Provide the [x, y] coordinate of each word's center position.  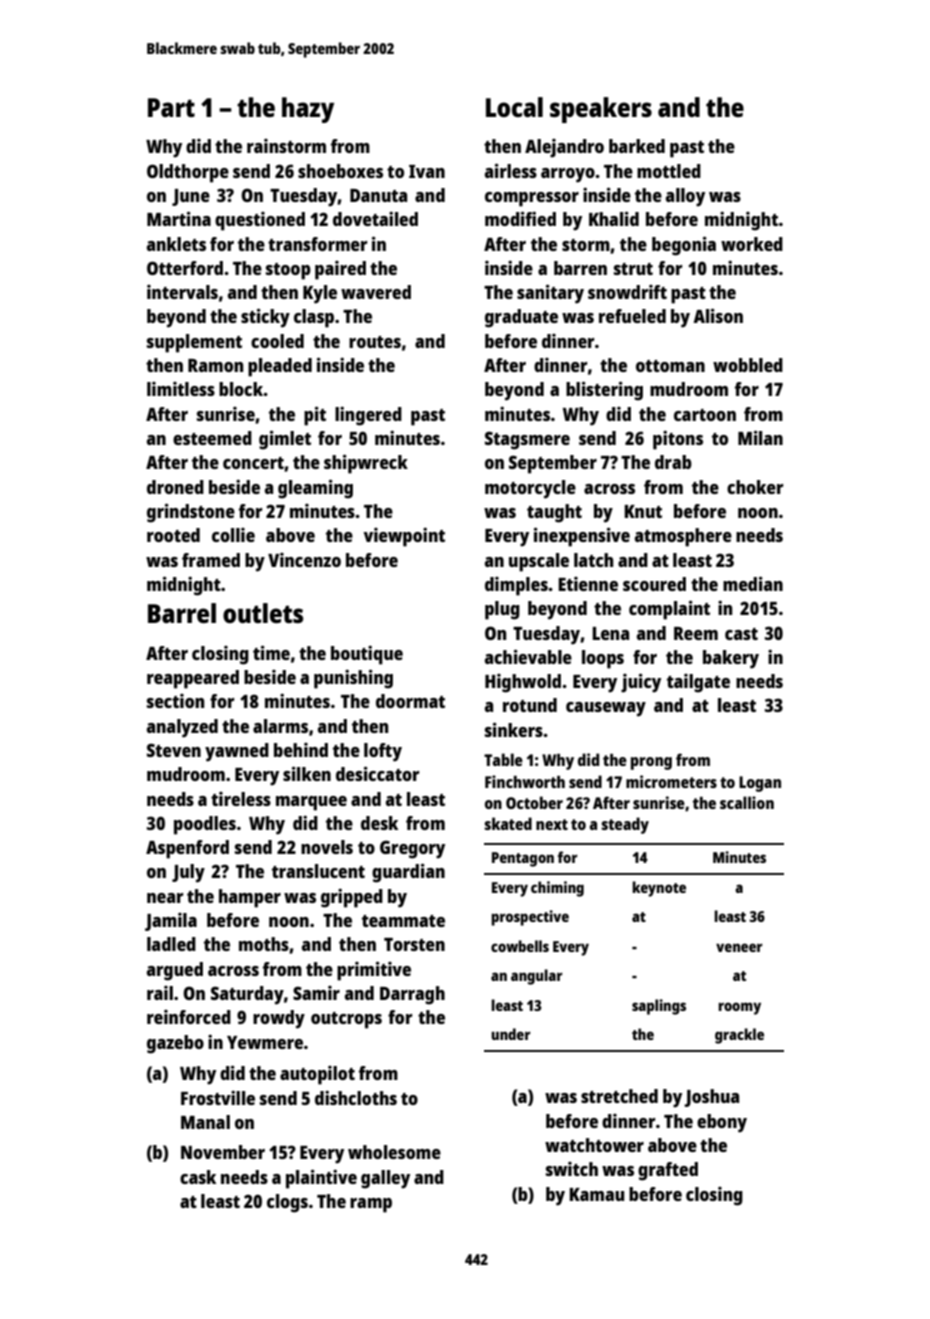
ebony [722, 1123]
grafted [668, 1171]
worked [752, 244]
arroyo [568, 175]
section [175, 701]
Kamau [596, 1194]
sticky [265, 318]
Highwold [523, 683]
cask [198, 1177]
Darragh [412, 995]
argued [175, 971]
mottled [669, 171]
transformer [318, 244]
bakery [731, 659]
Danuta [378, 195]
